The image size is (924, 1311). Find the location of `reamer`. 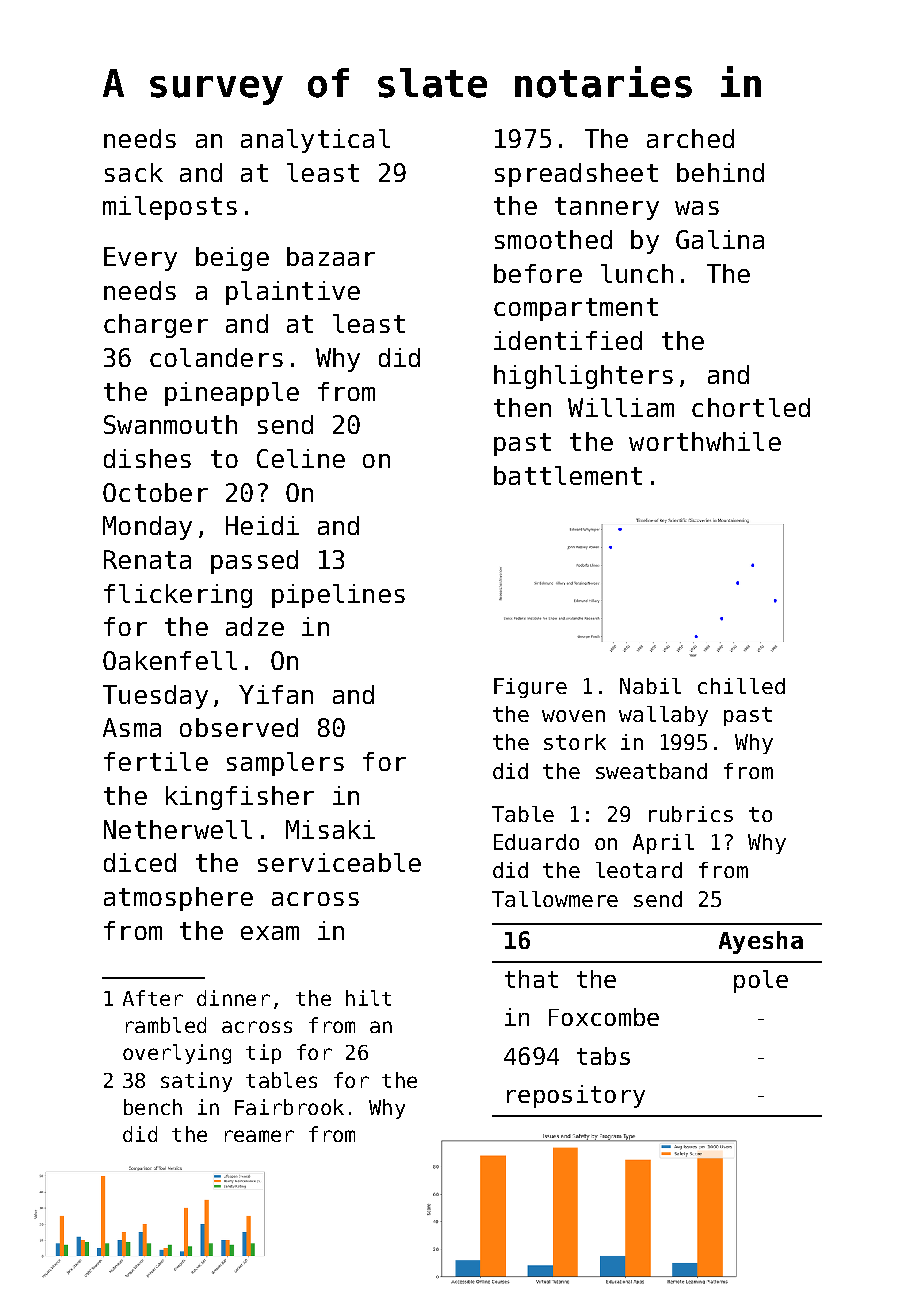

reamer is located at coordinates (259, 1136).
